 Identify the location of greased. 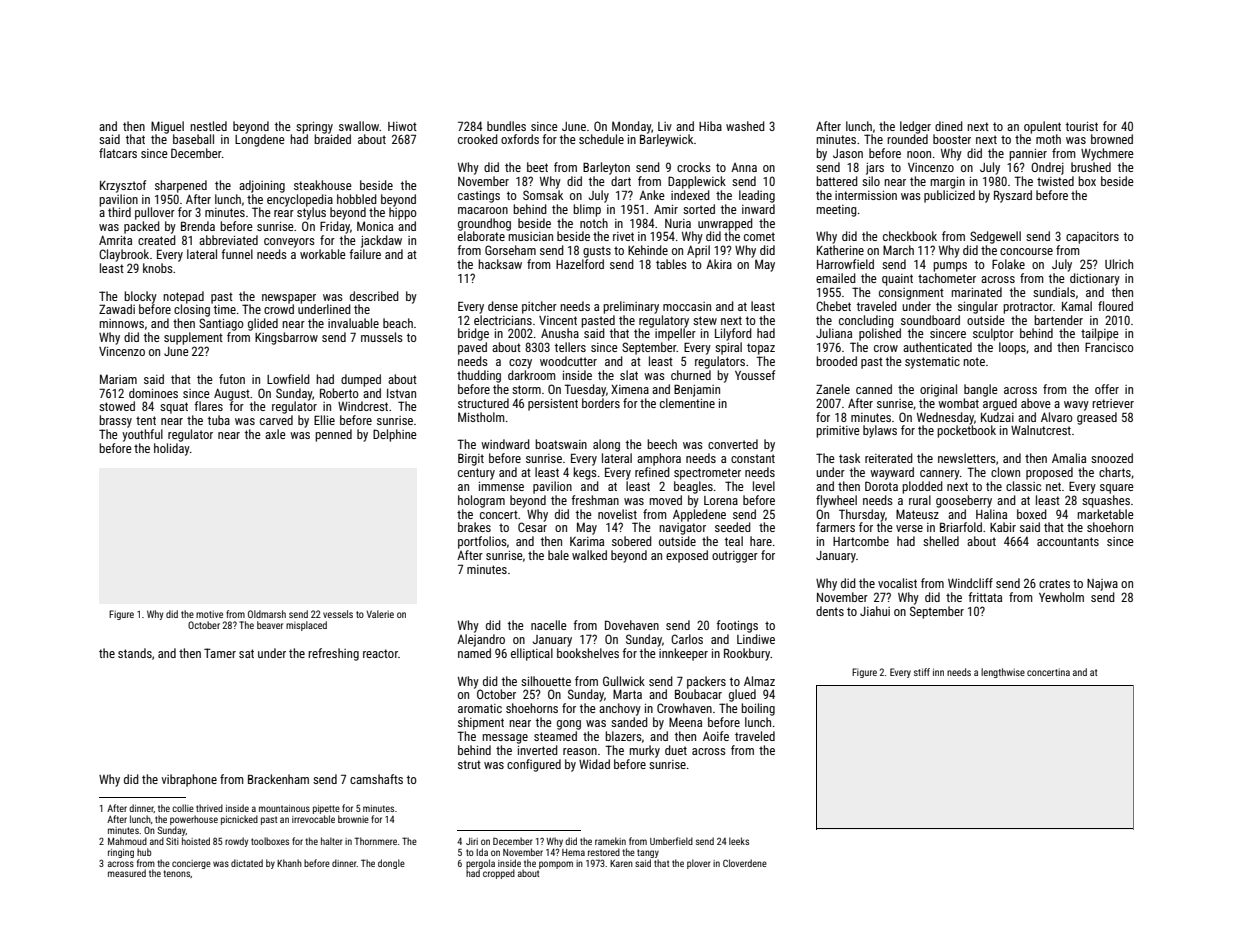
(1097, 418).
